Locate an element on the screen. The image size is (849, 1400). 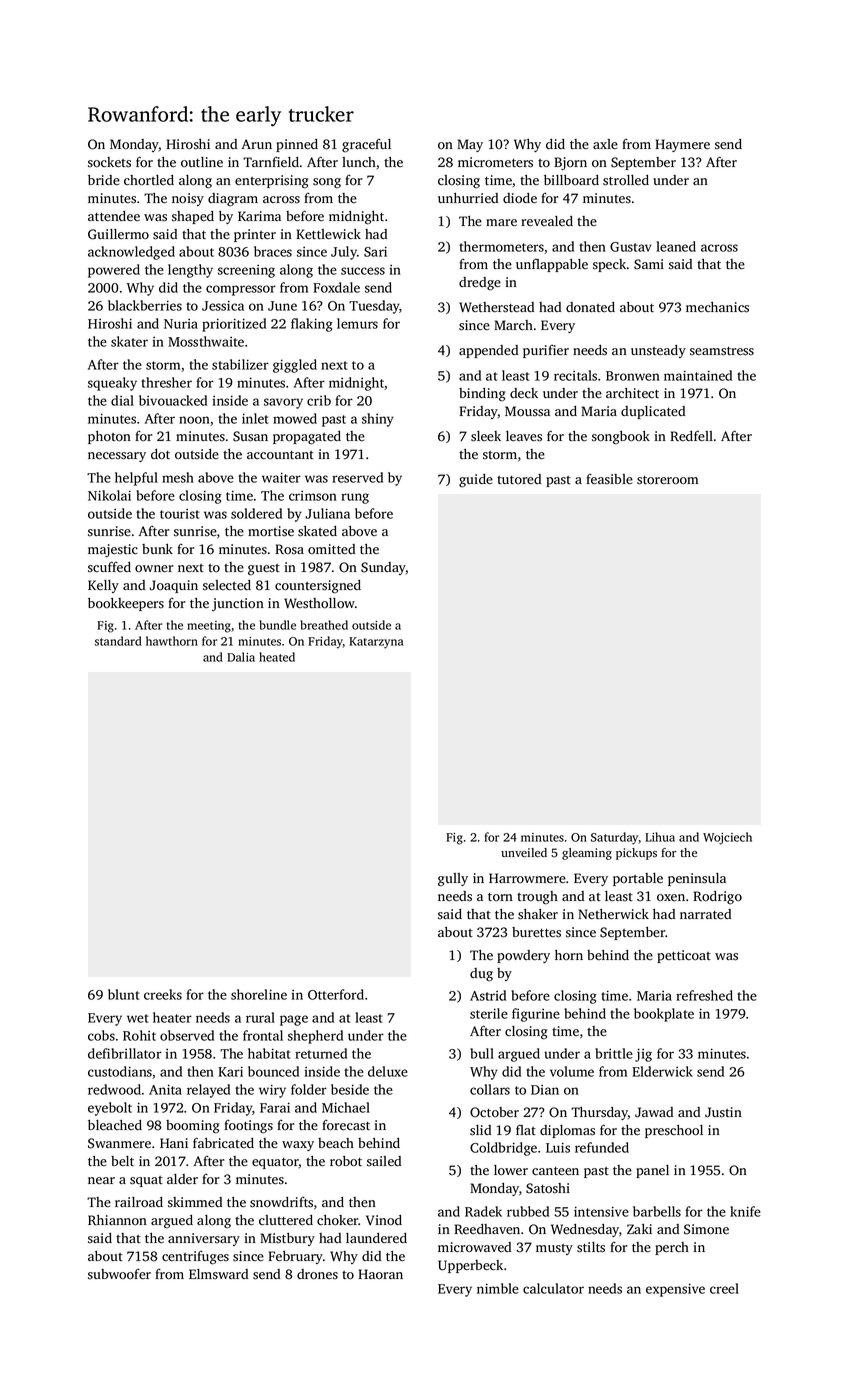
skimmed is located at coordinates (195, 1202).
